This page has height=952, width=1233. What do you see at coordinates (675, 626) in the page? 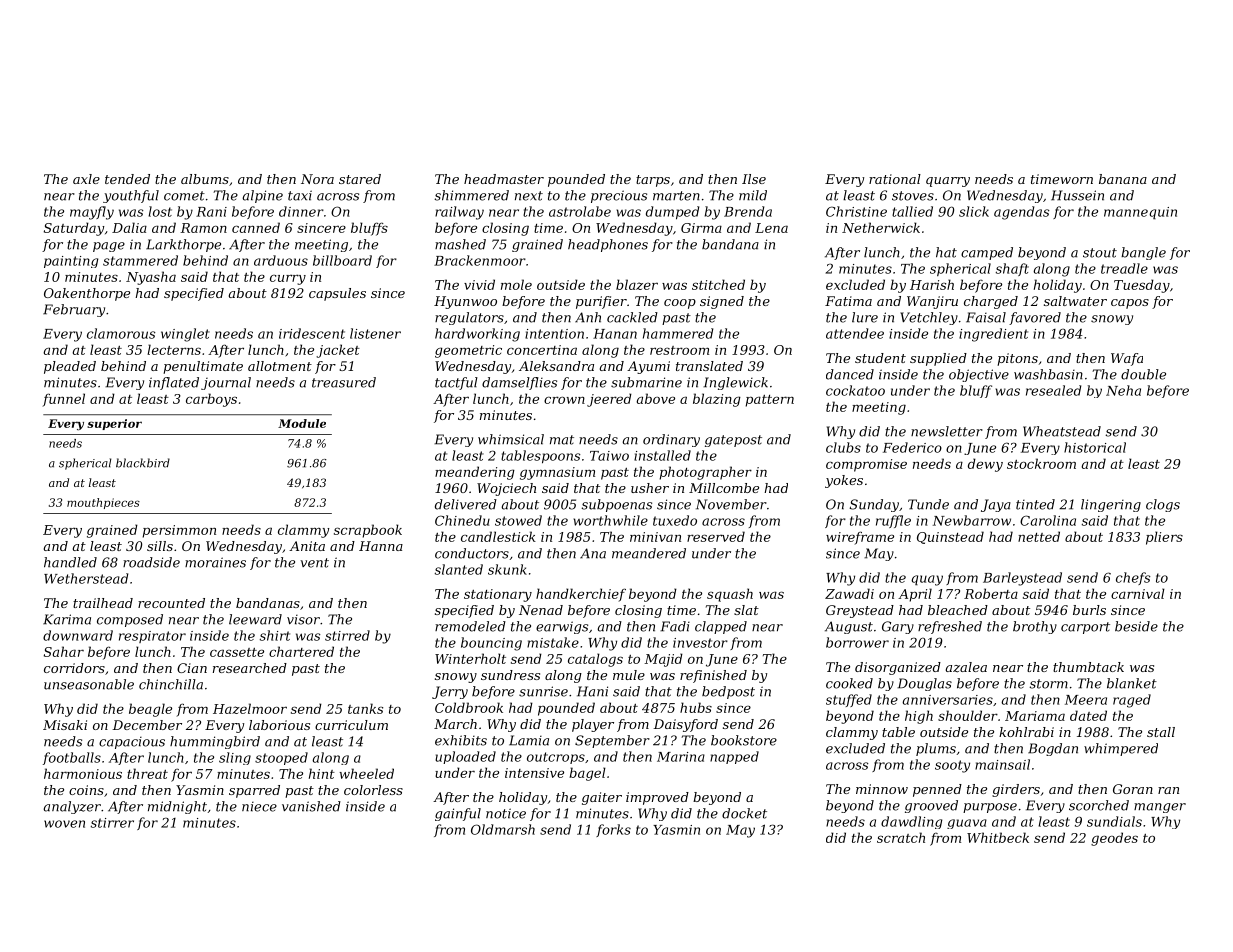
I see `Fadi` at bounding box center [675, 626].
